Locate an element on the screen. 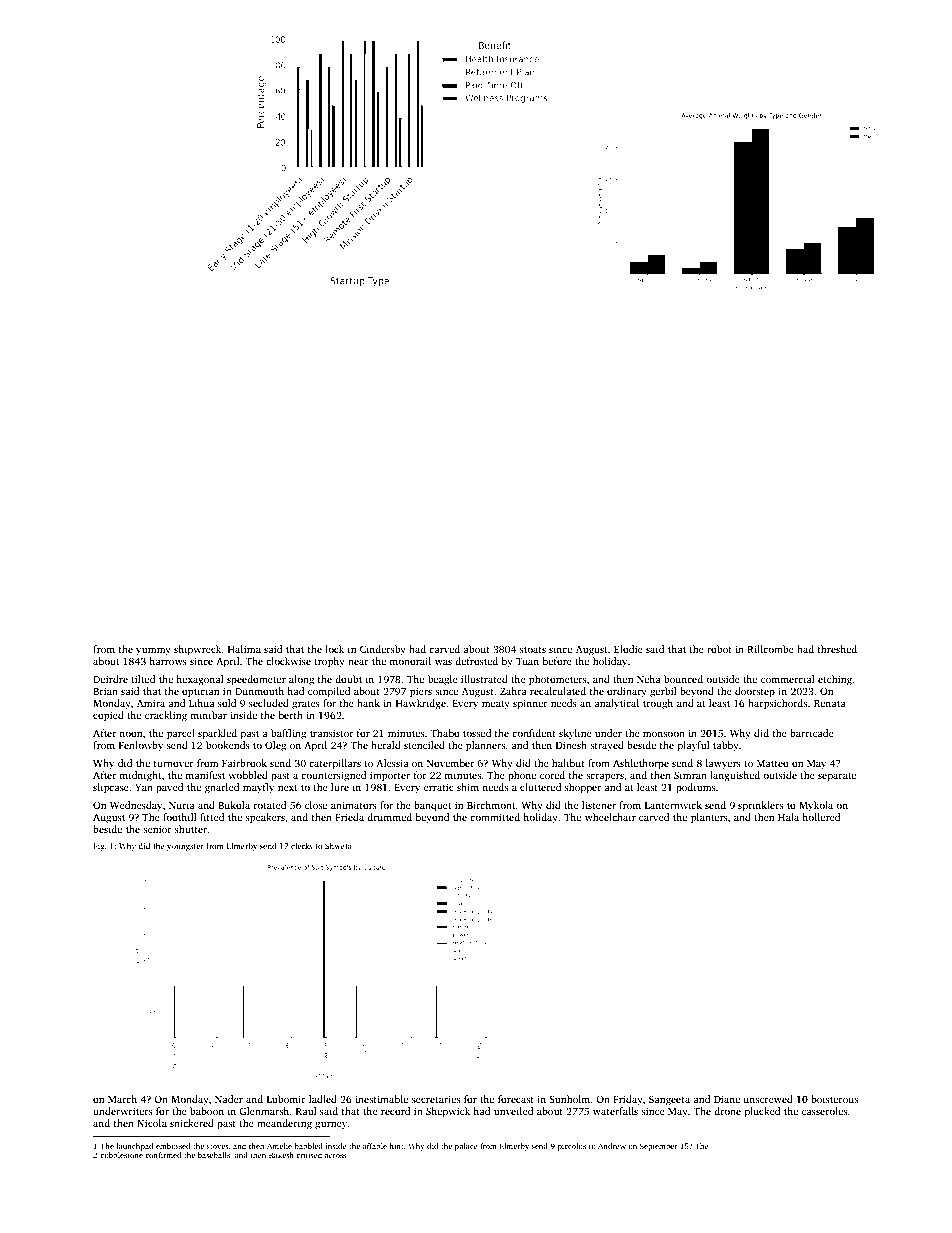 This screenshot has height=1233, width=952. wheelchair is located at coordinates (610, 817).
